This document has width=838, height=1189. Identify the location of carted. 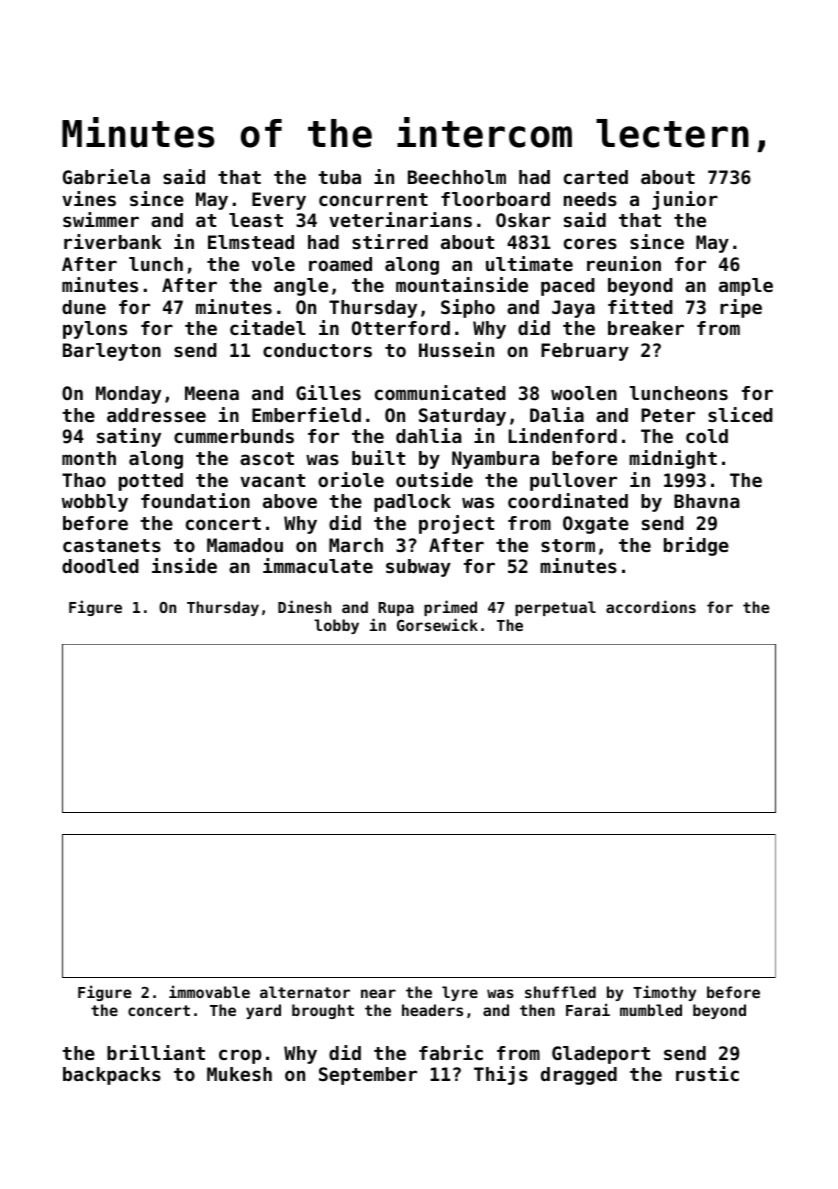
(596, 177).
